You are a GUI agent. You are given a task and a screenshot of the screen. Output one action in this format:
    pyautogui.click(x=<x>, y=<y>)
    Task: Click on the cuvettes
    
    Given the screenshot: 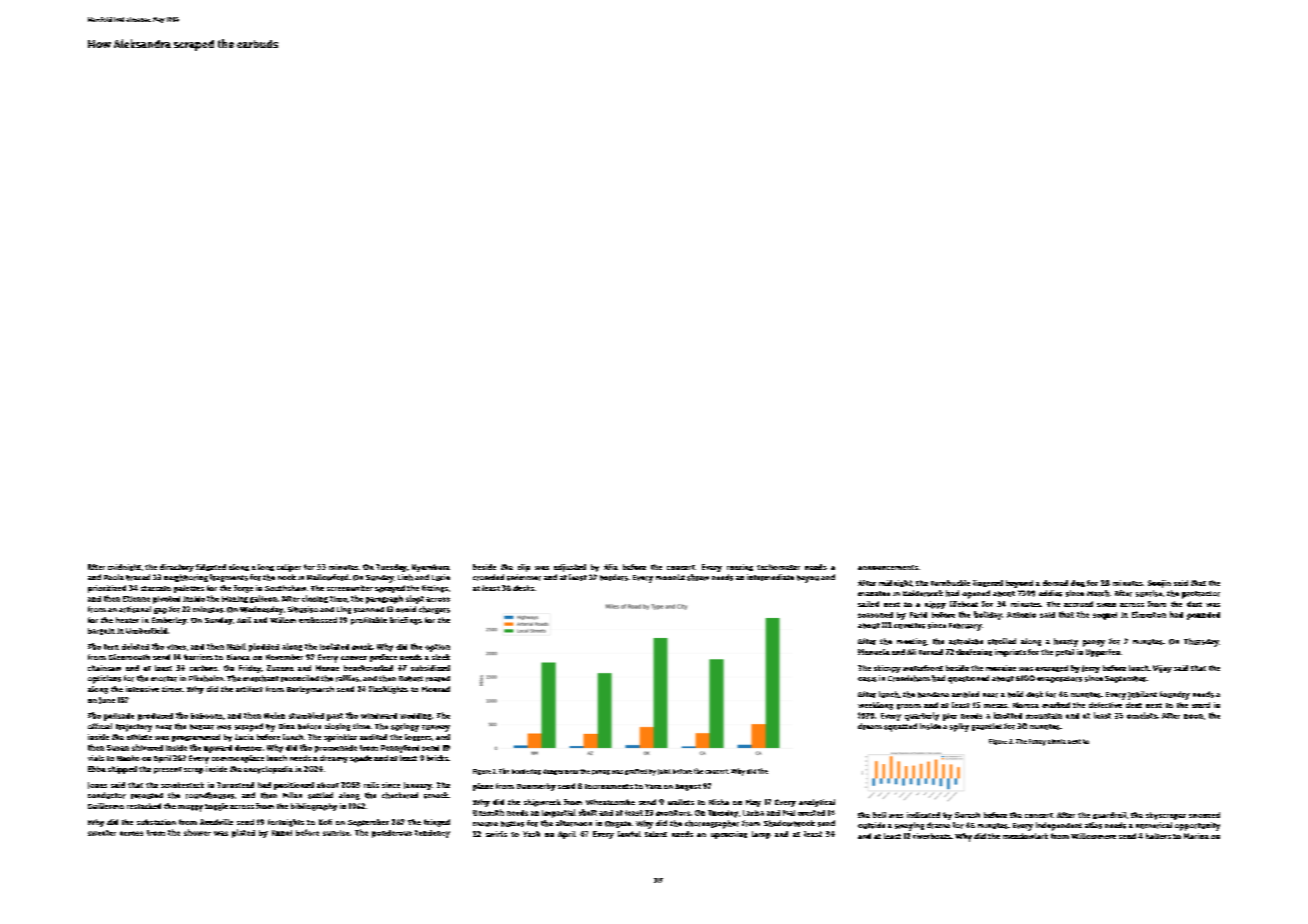 What is the action you would take?
    pyautogui.click(x=909, y=626)
